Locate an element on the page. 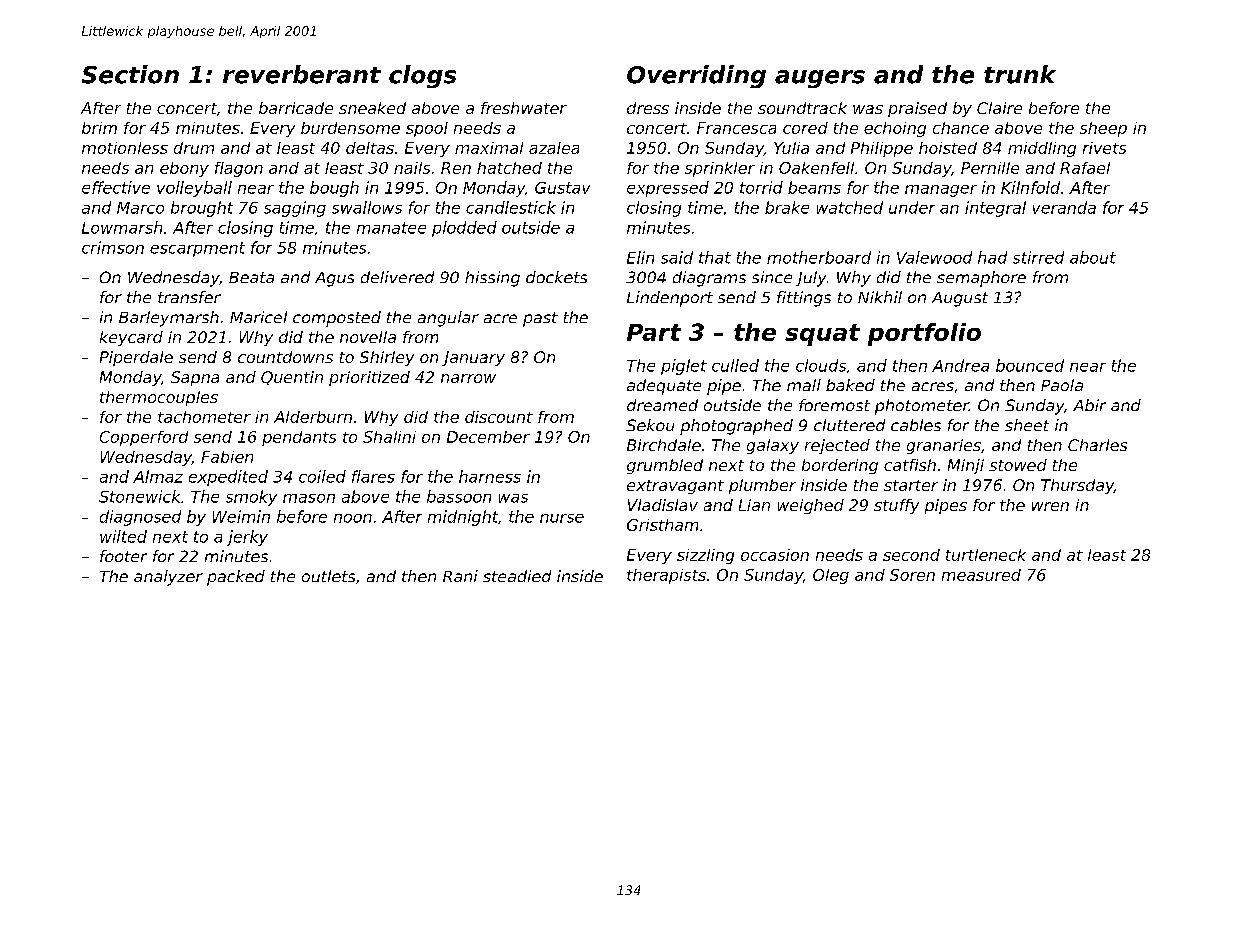  Rani is located at coordinates (460, 576).
